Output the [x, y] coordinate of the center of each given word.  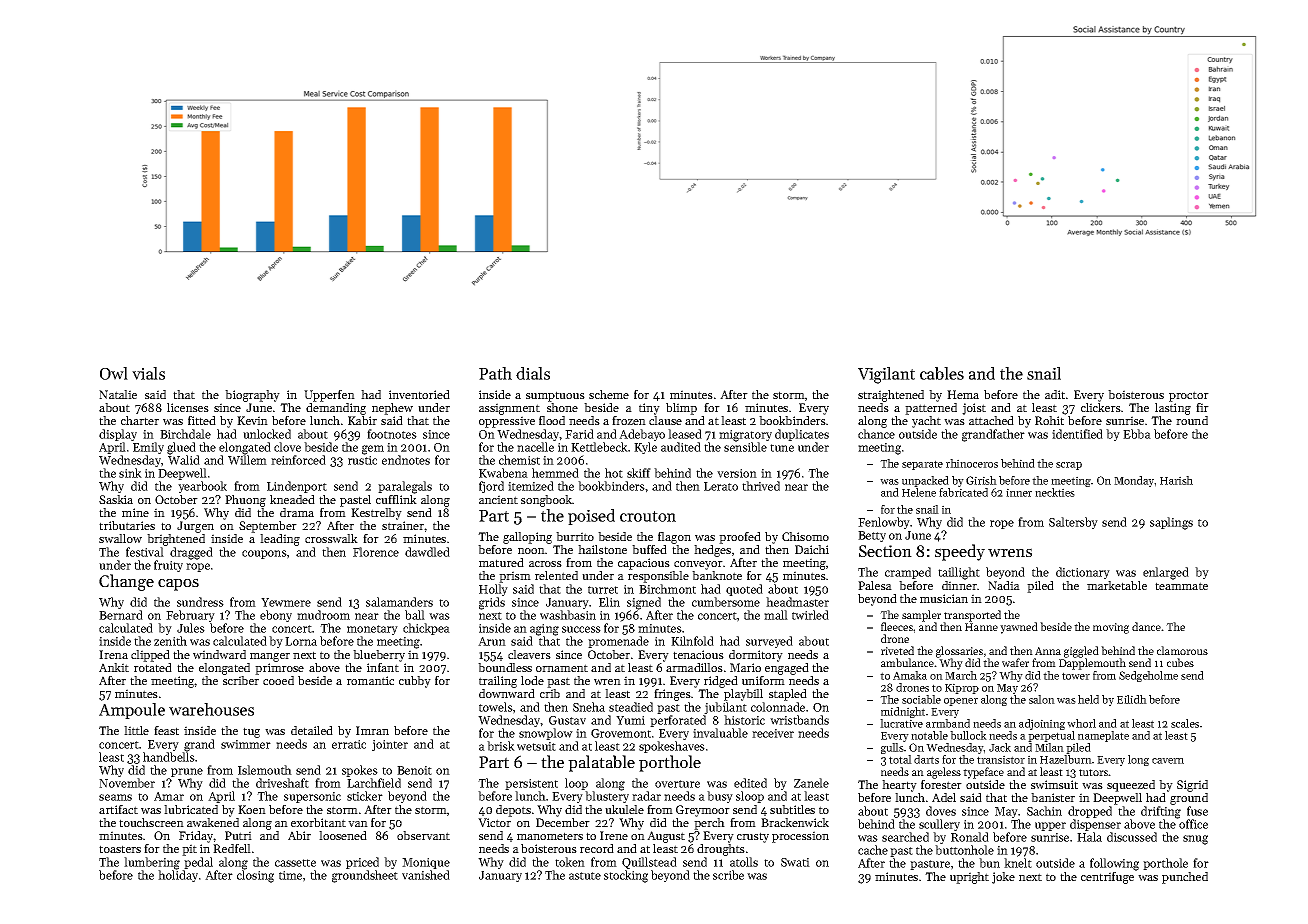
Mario [745, 667]
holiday [178, 876]
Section [885, 551]
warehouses [211, 709]
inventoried [419, 394]
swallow [120, 538]
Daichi [812, 549]
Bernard [121, 615]
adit [1055, 394]
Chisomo [805, 536]
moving [1111, 628]
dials [533, 373]
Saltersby [1073, 523]
